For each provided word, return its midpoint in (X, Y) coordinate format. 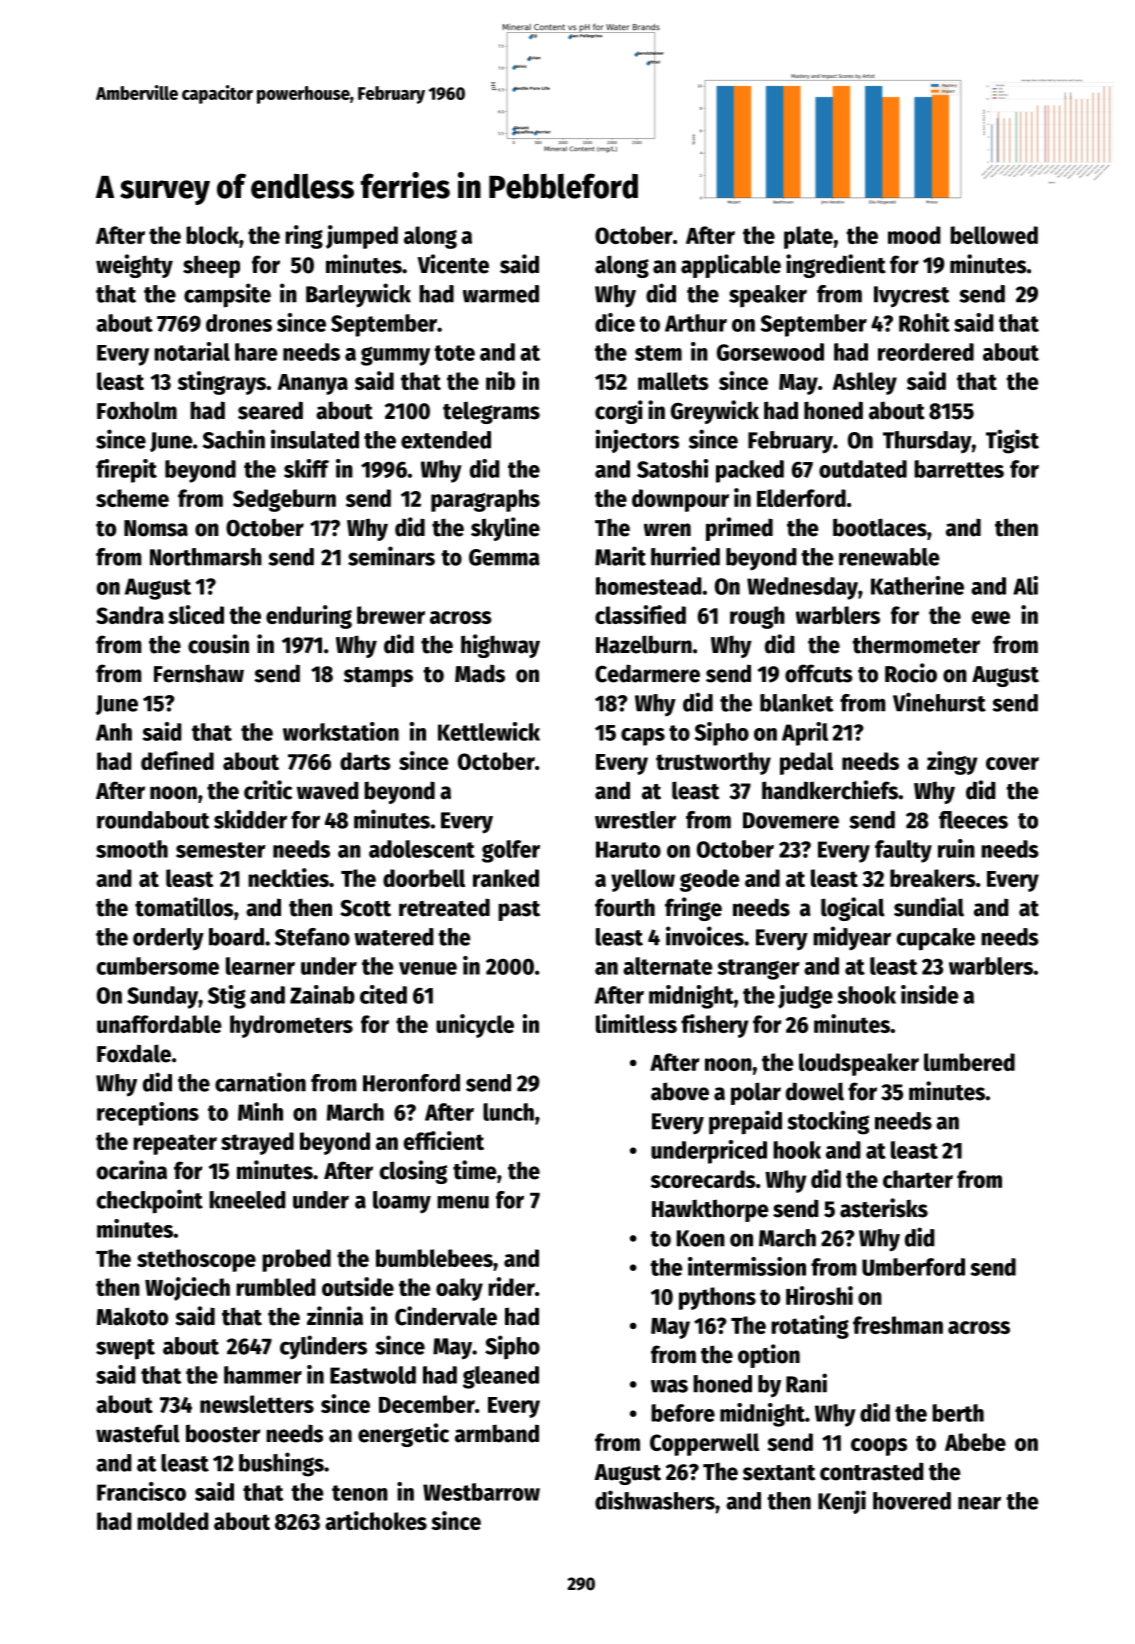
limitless (636, 1023)
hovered (912, 1501)
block (212, 235)
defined (177, 760)
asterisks (884, 1208)
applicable (731, 266)
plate (808, 237)
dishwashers (655, 1500)
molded (173, 1521)
